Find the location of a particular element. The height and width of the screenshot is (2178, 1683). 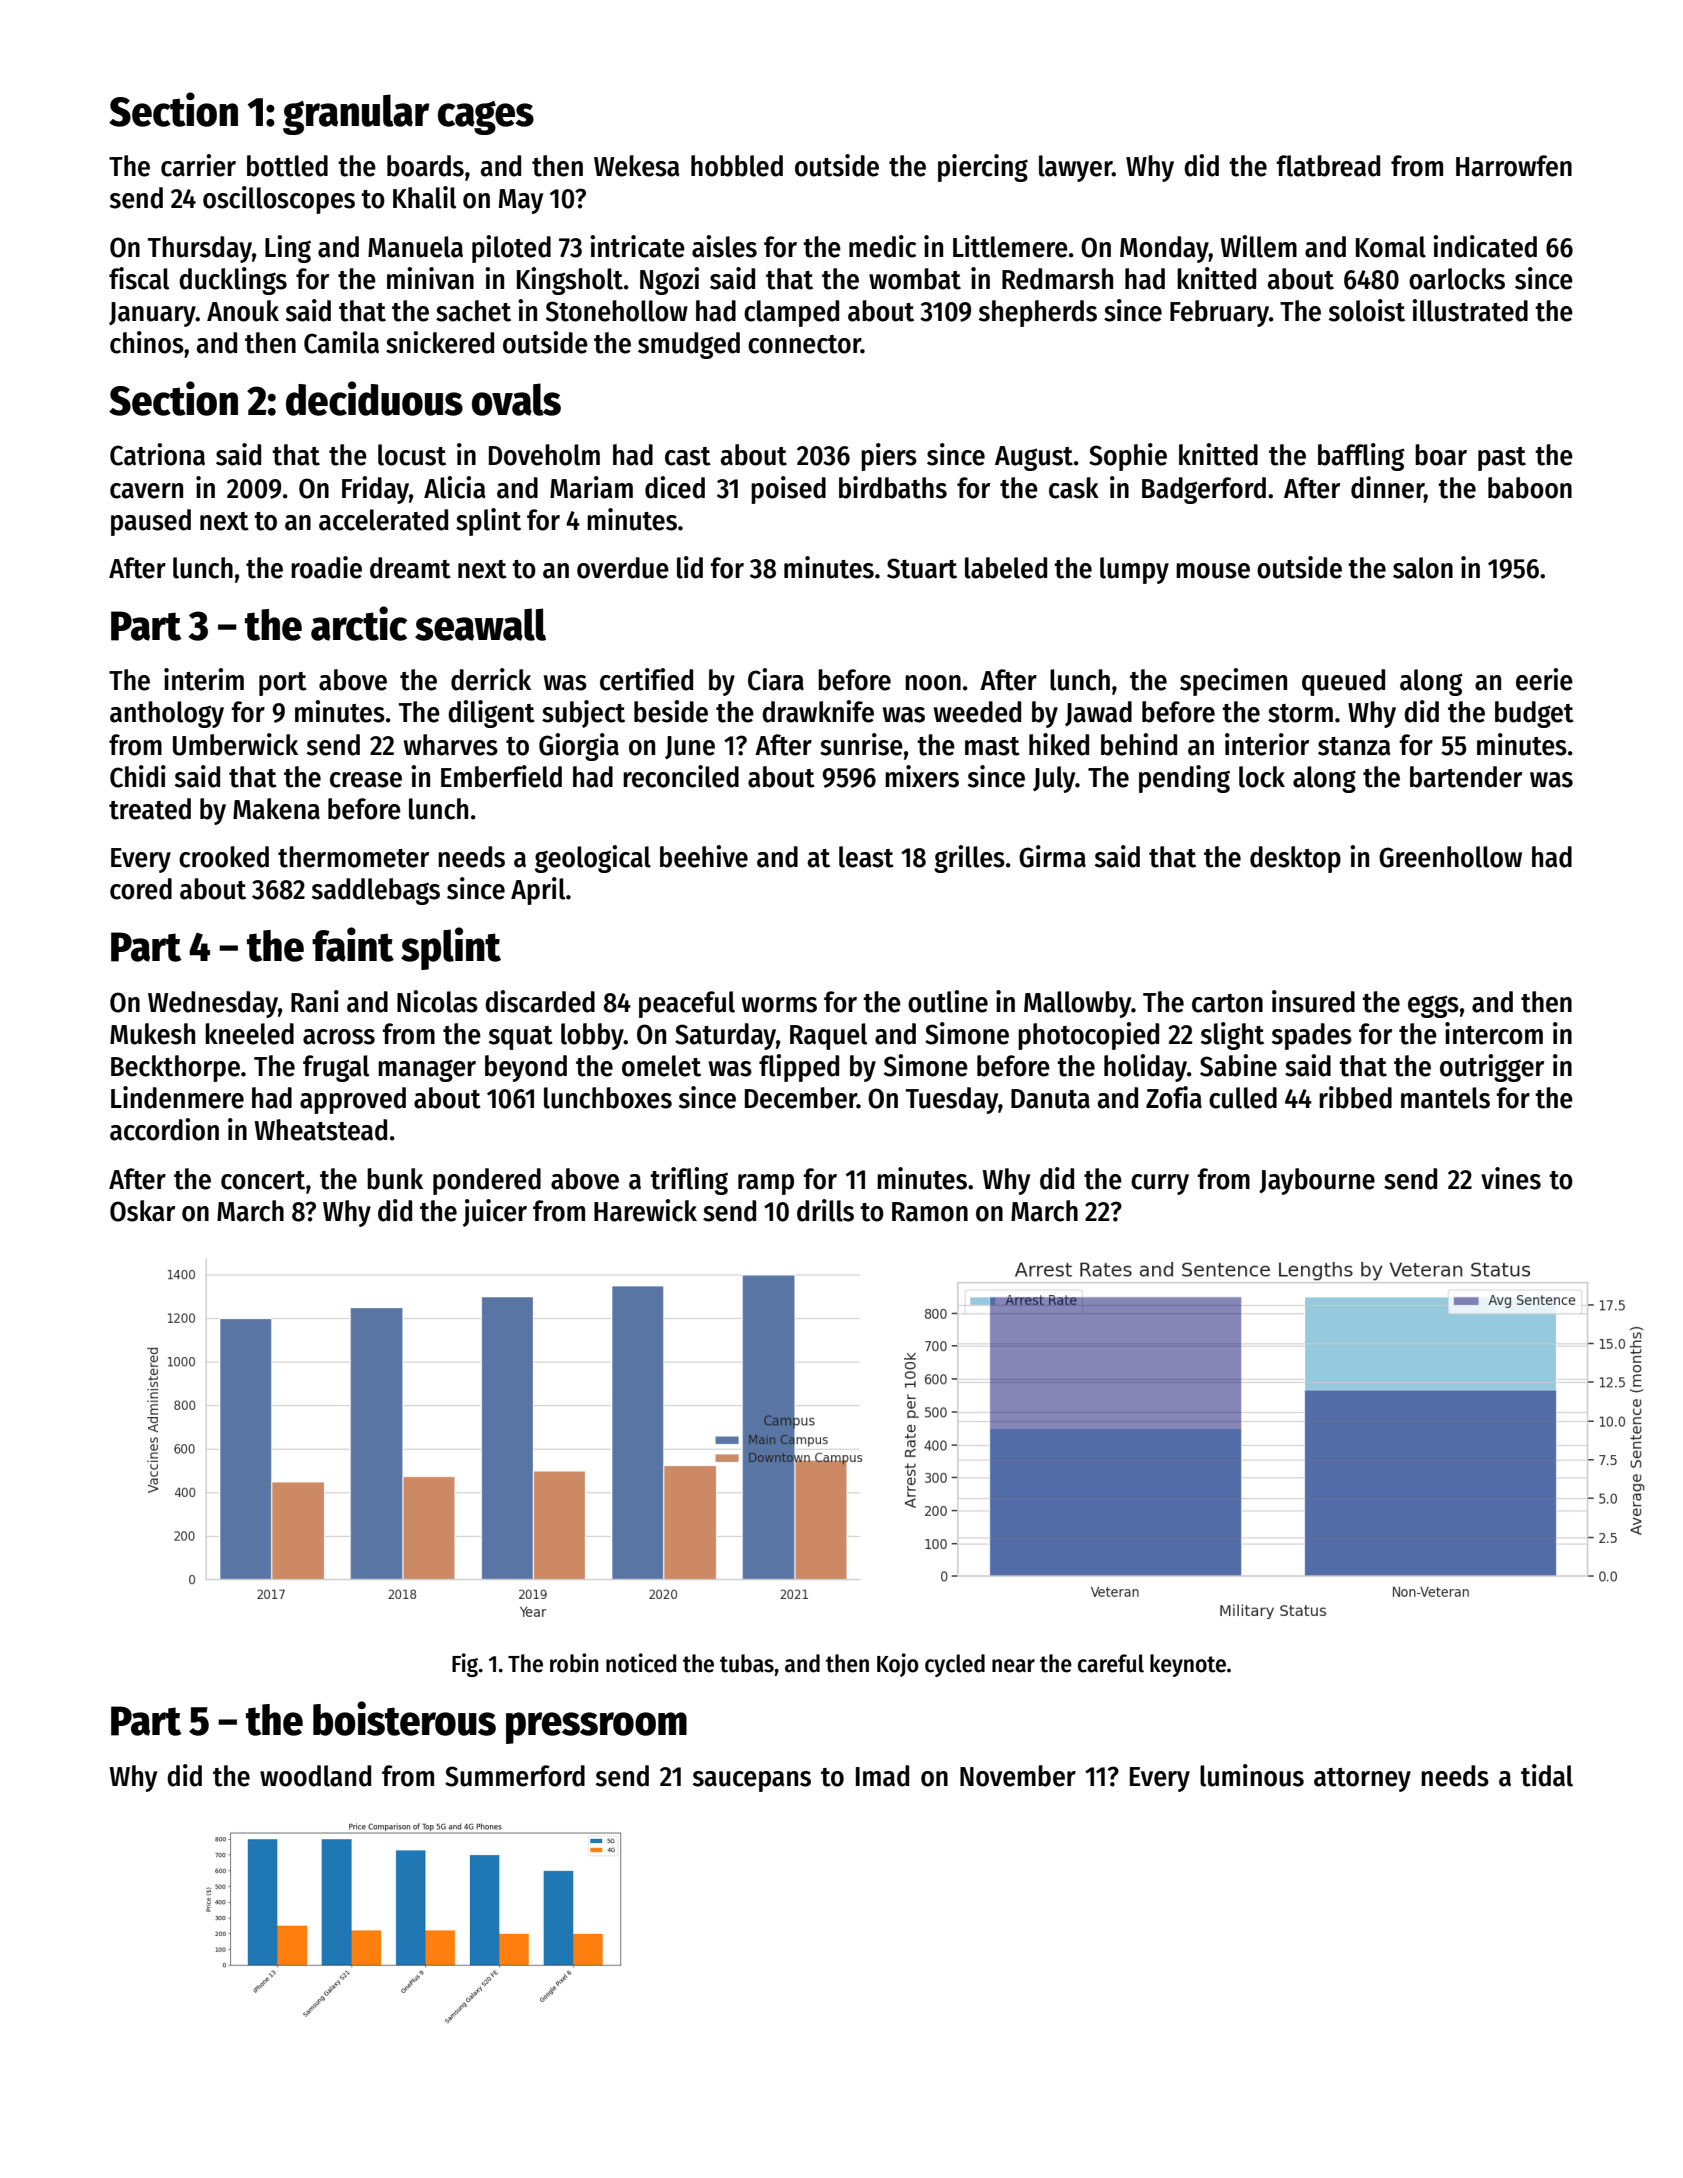

Imad is located at coordinates (882, 1776).
